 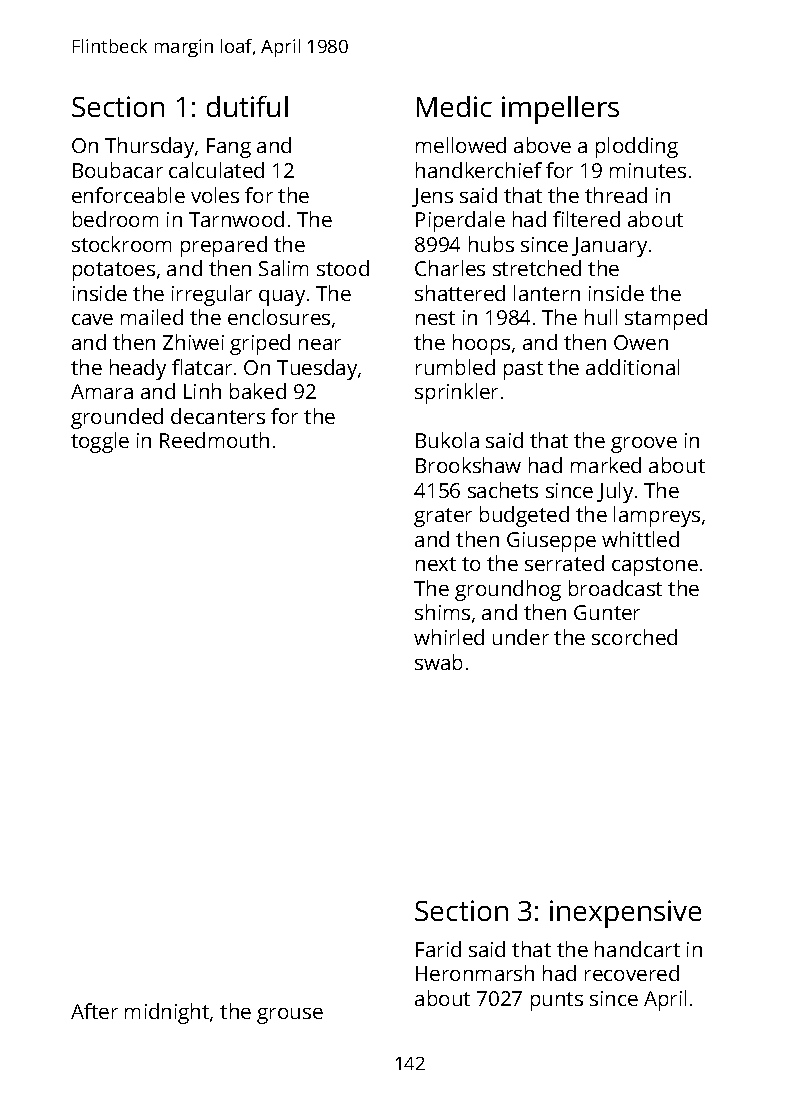 I want to click on Thursday, so click(x=149, y=147).
